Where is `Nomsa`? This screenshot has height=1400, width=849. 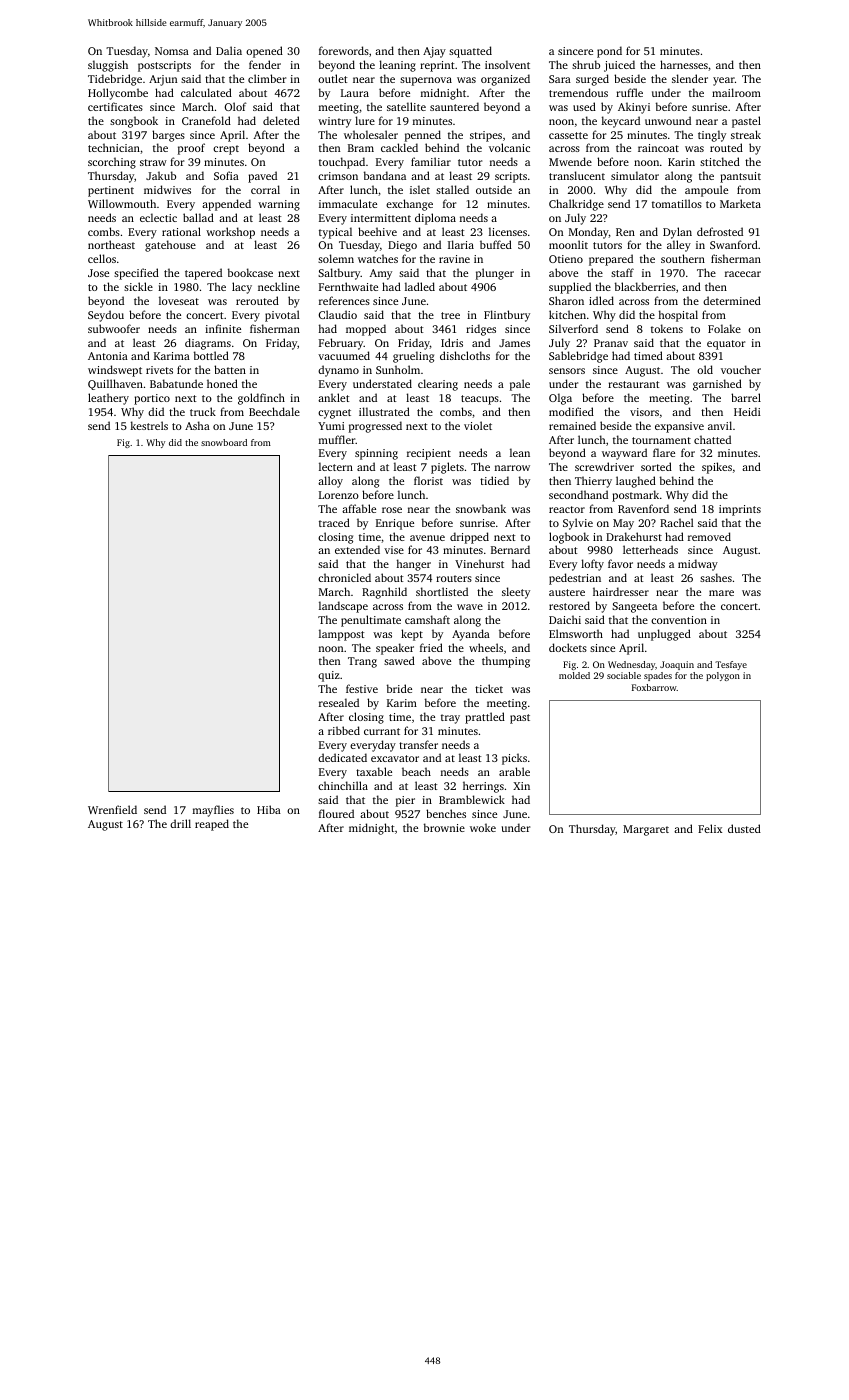
Nomsa is located at coordinates (172, 51).
